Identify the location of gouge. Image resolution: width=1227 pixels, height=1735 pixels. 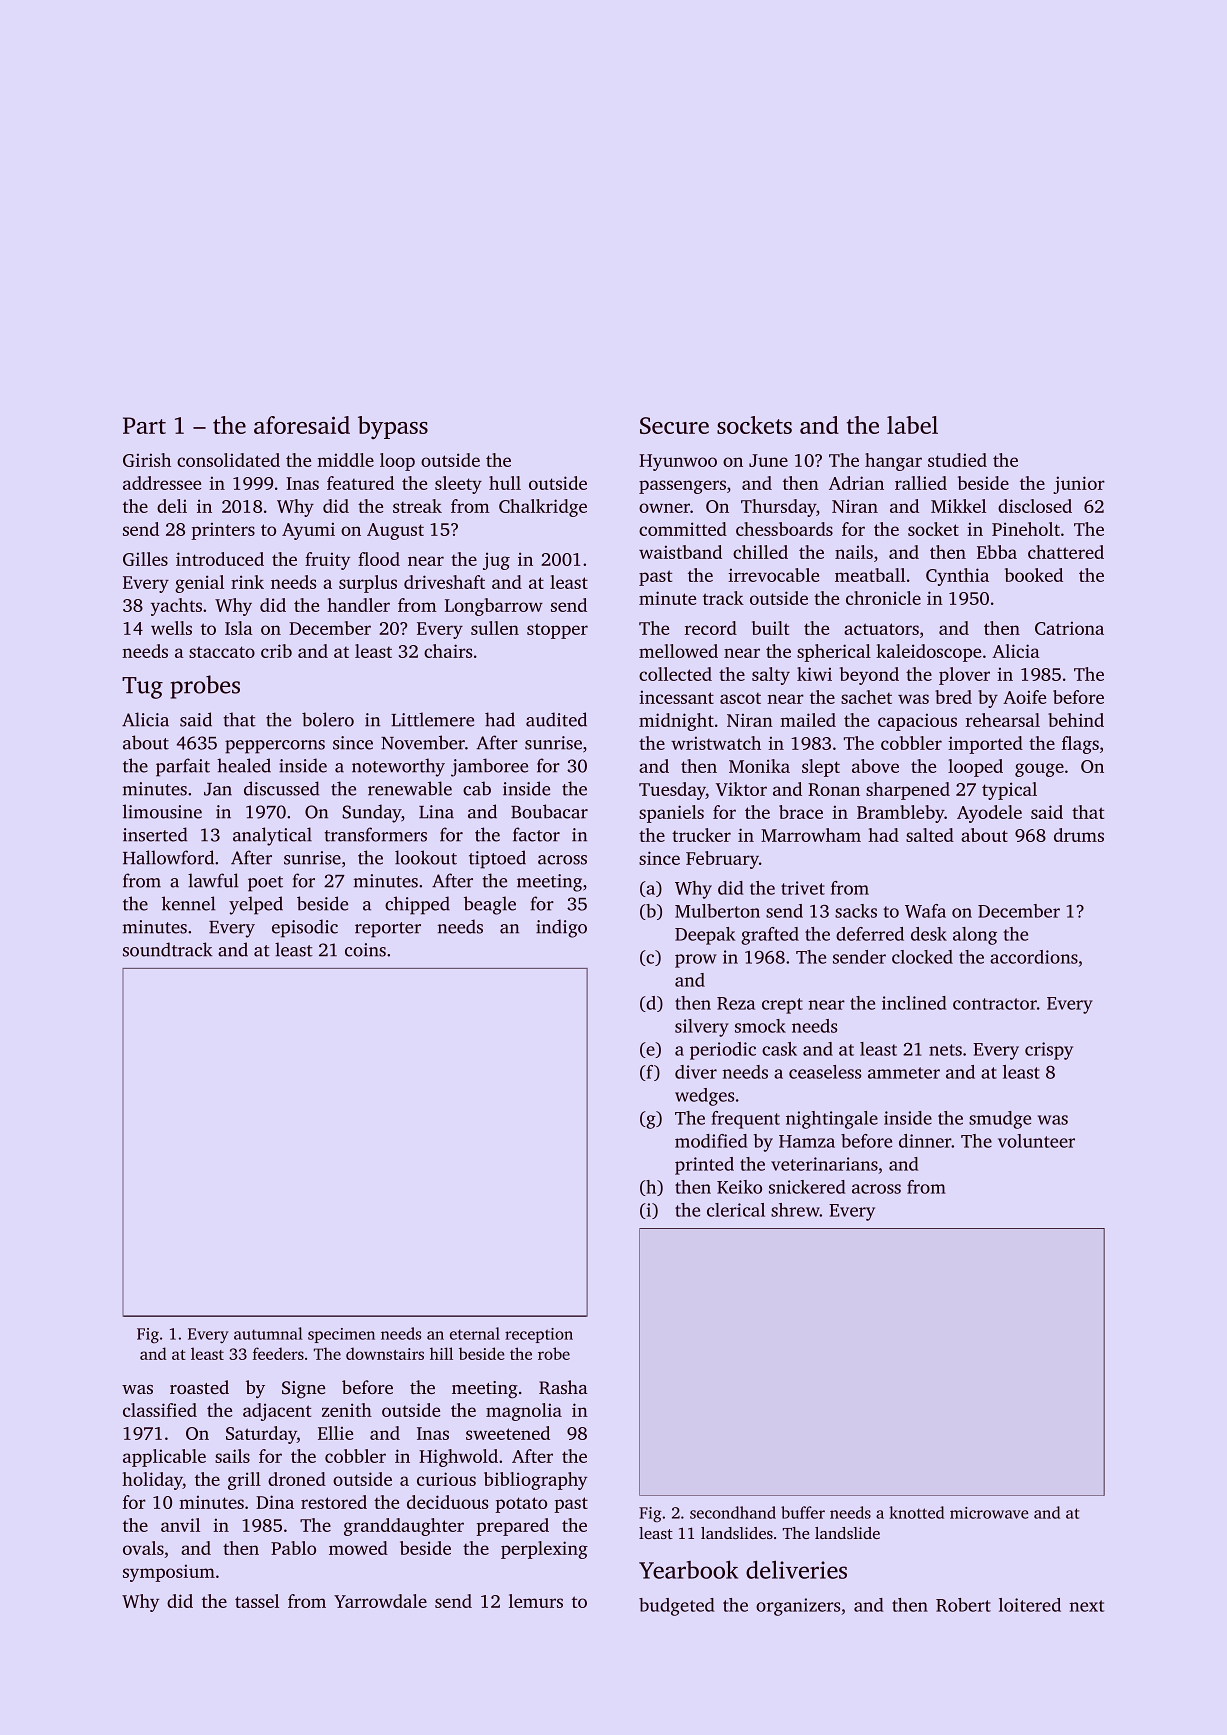
(1039, 770).
